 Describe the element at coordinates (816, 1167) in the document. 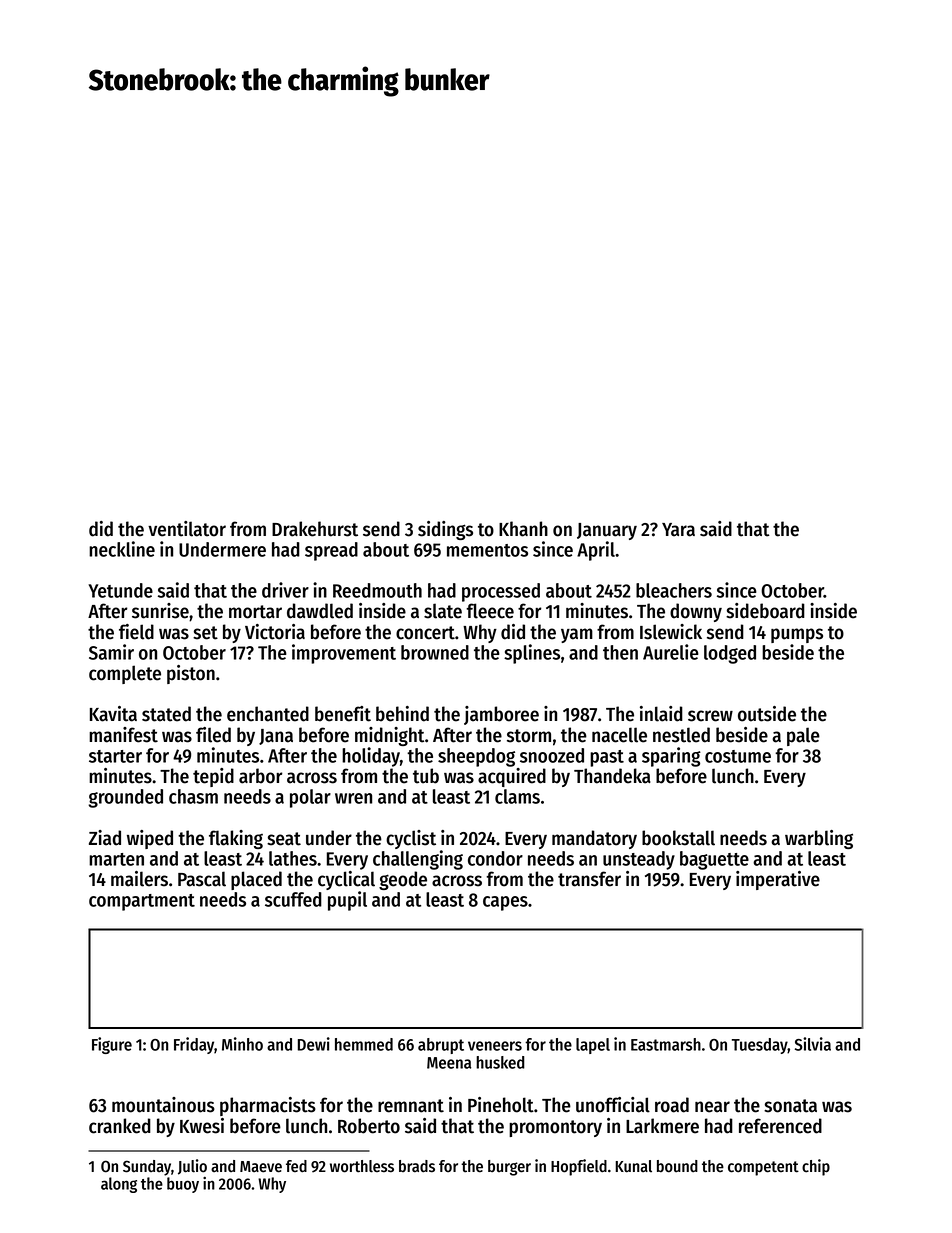

I see `chip` at that location.
